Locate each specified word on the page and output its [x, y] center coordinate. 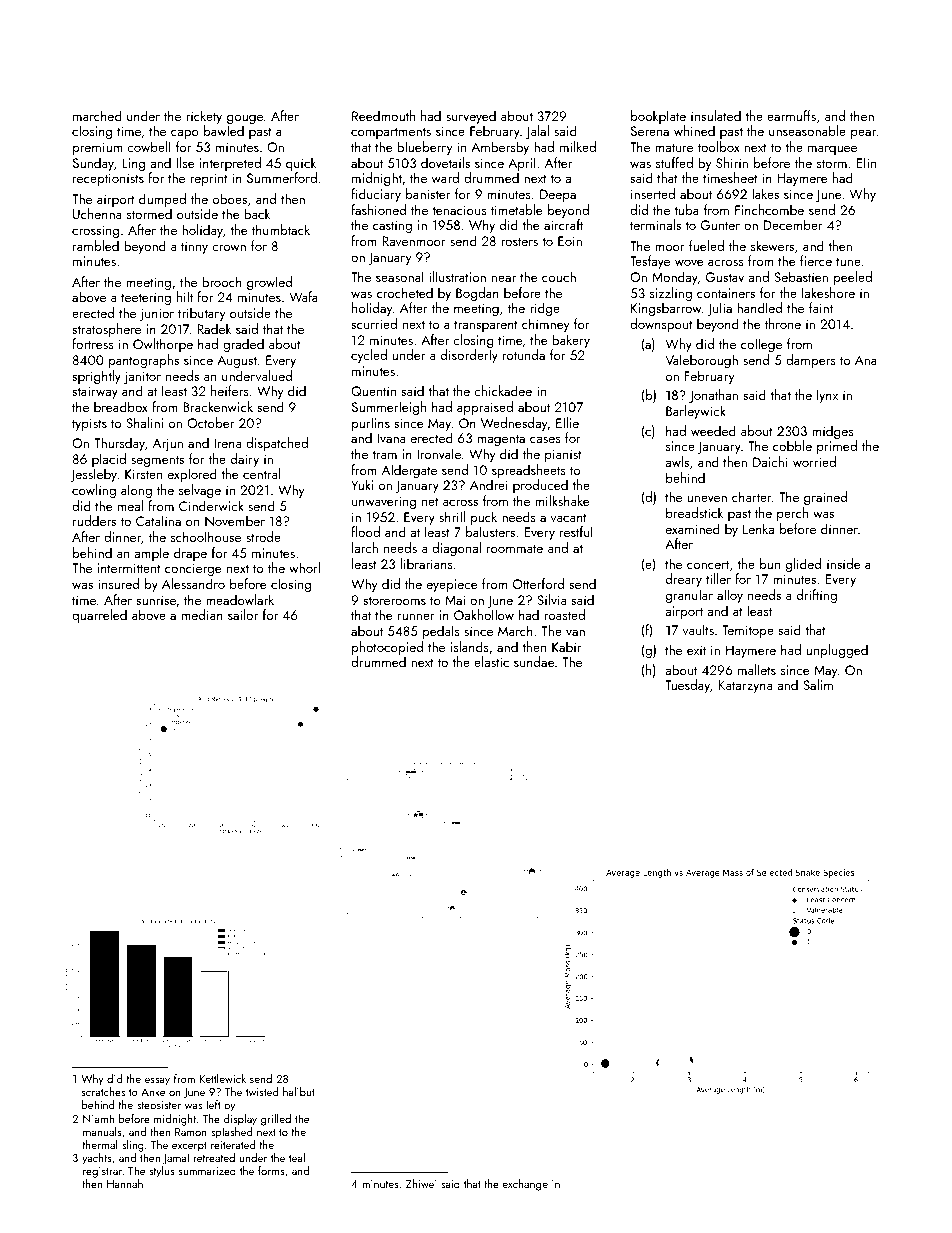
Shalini [144, 422]
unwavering [384, 502]
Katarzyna [745, 686]
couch [559, 276]
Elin [866, 162]
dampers [811, 361]
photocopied [387, 648]
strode [263, 536]
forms [271, 1170]
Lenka [758, 528]
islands [470, 646]
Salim [818, 684]
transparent [486, 326]
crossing [95, 231]
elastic [491, 661]
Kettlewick [223, 1078]
